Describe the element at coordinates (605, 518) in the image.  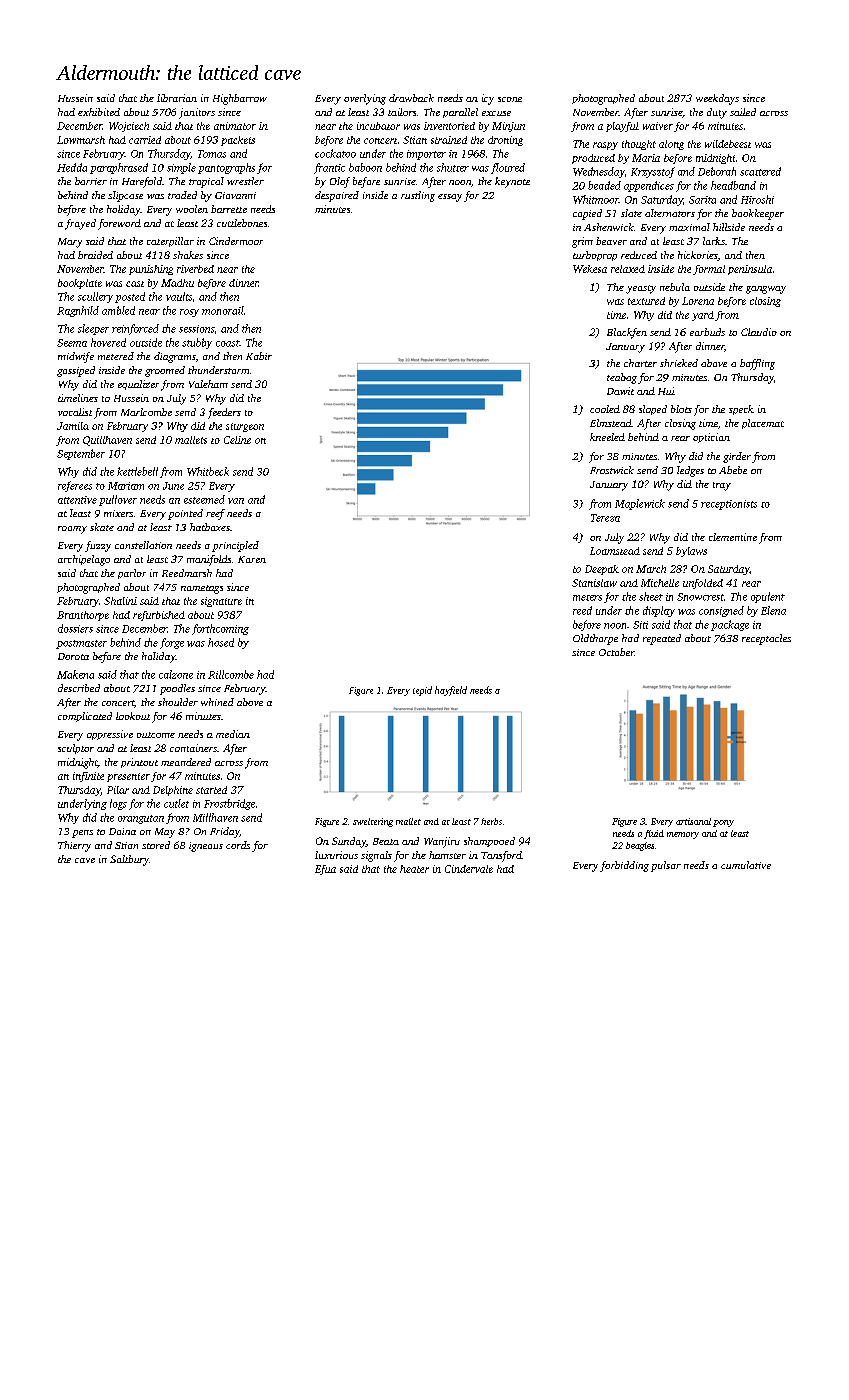
I see `Tereza` at that location.
